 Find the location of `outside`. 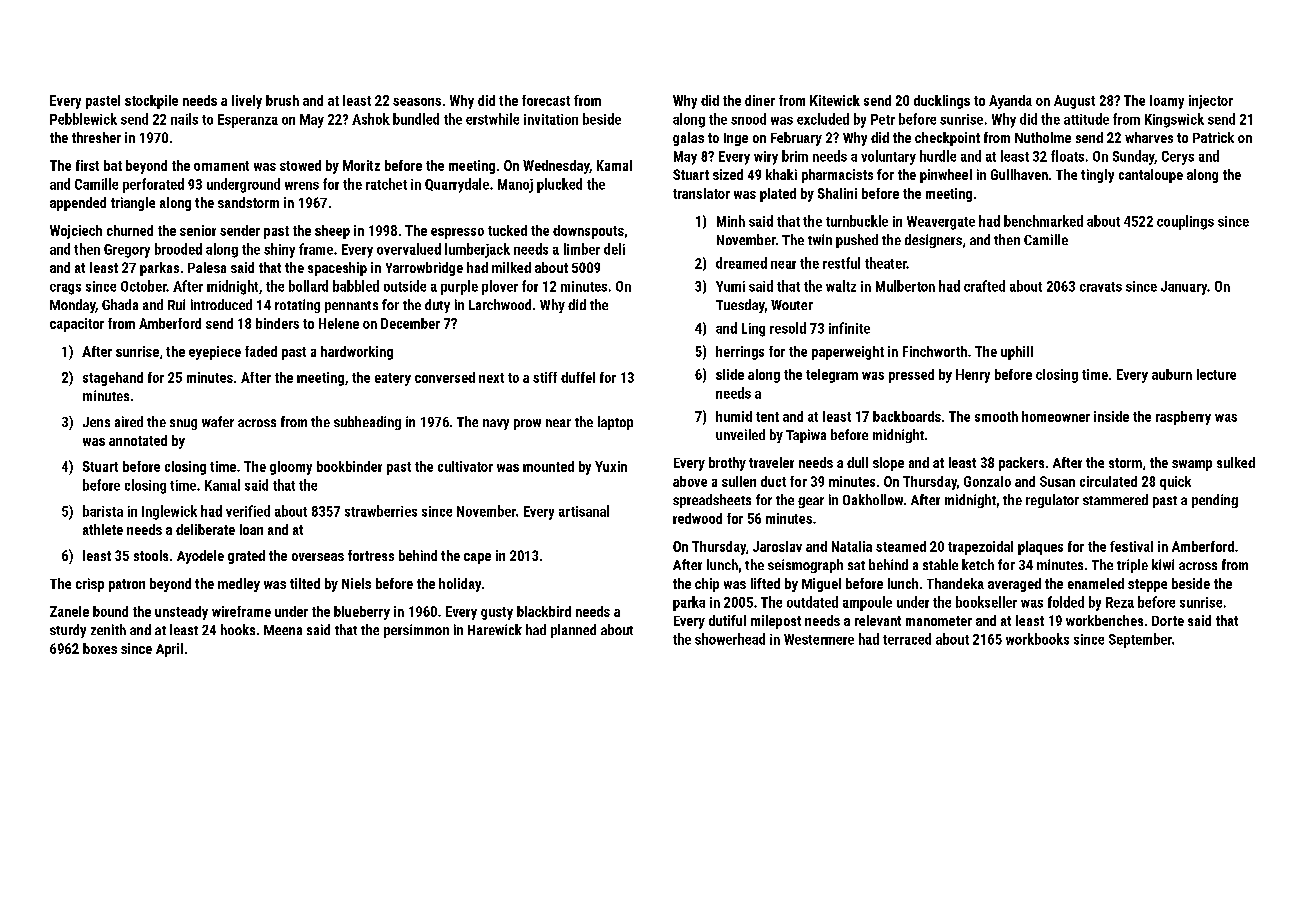

outside is located at coordinates (405, 286).
